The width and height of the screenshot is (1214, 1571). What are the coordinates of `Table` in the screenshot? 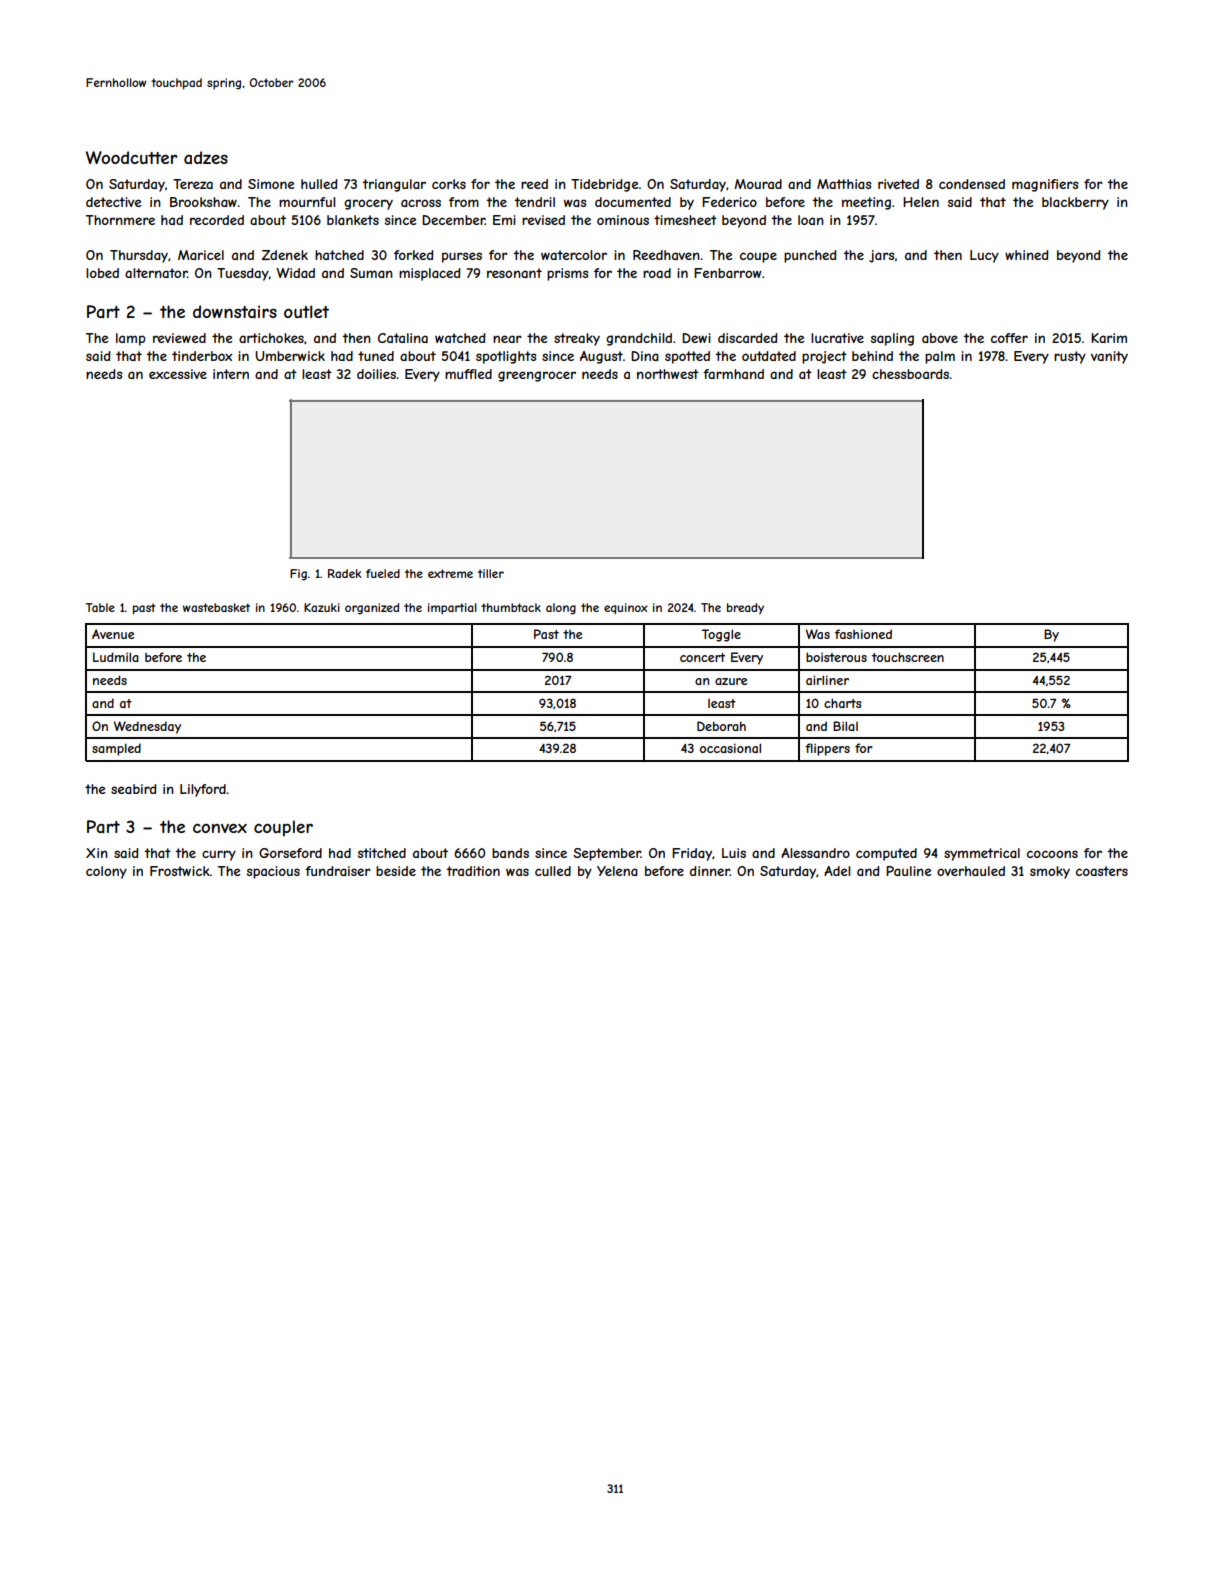 It's located at (100, 607).
